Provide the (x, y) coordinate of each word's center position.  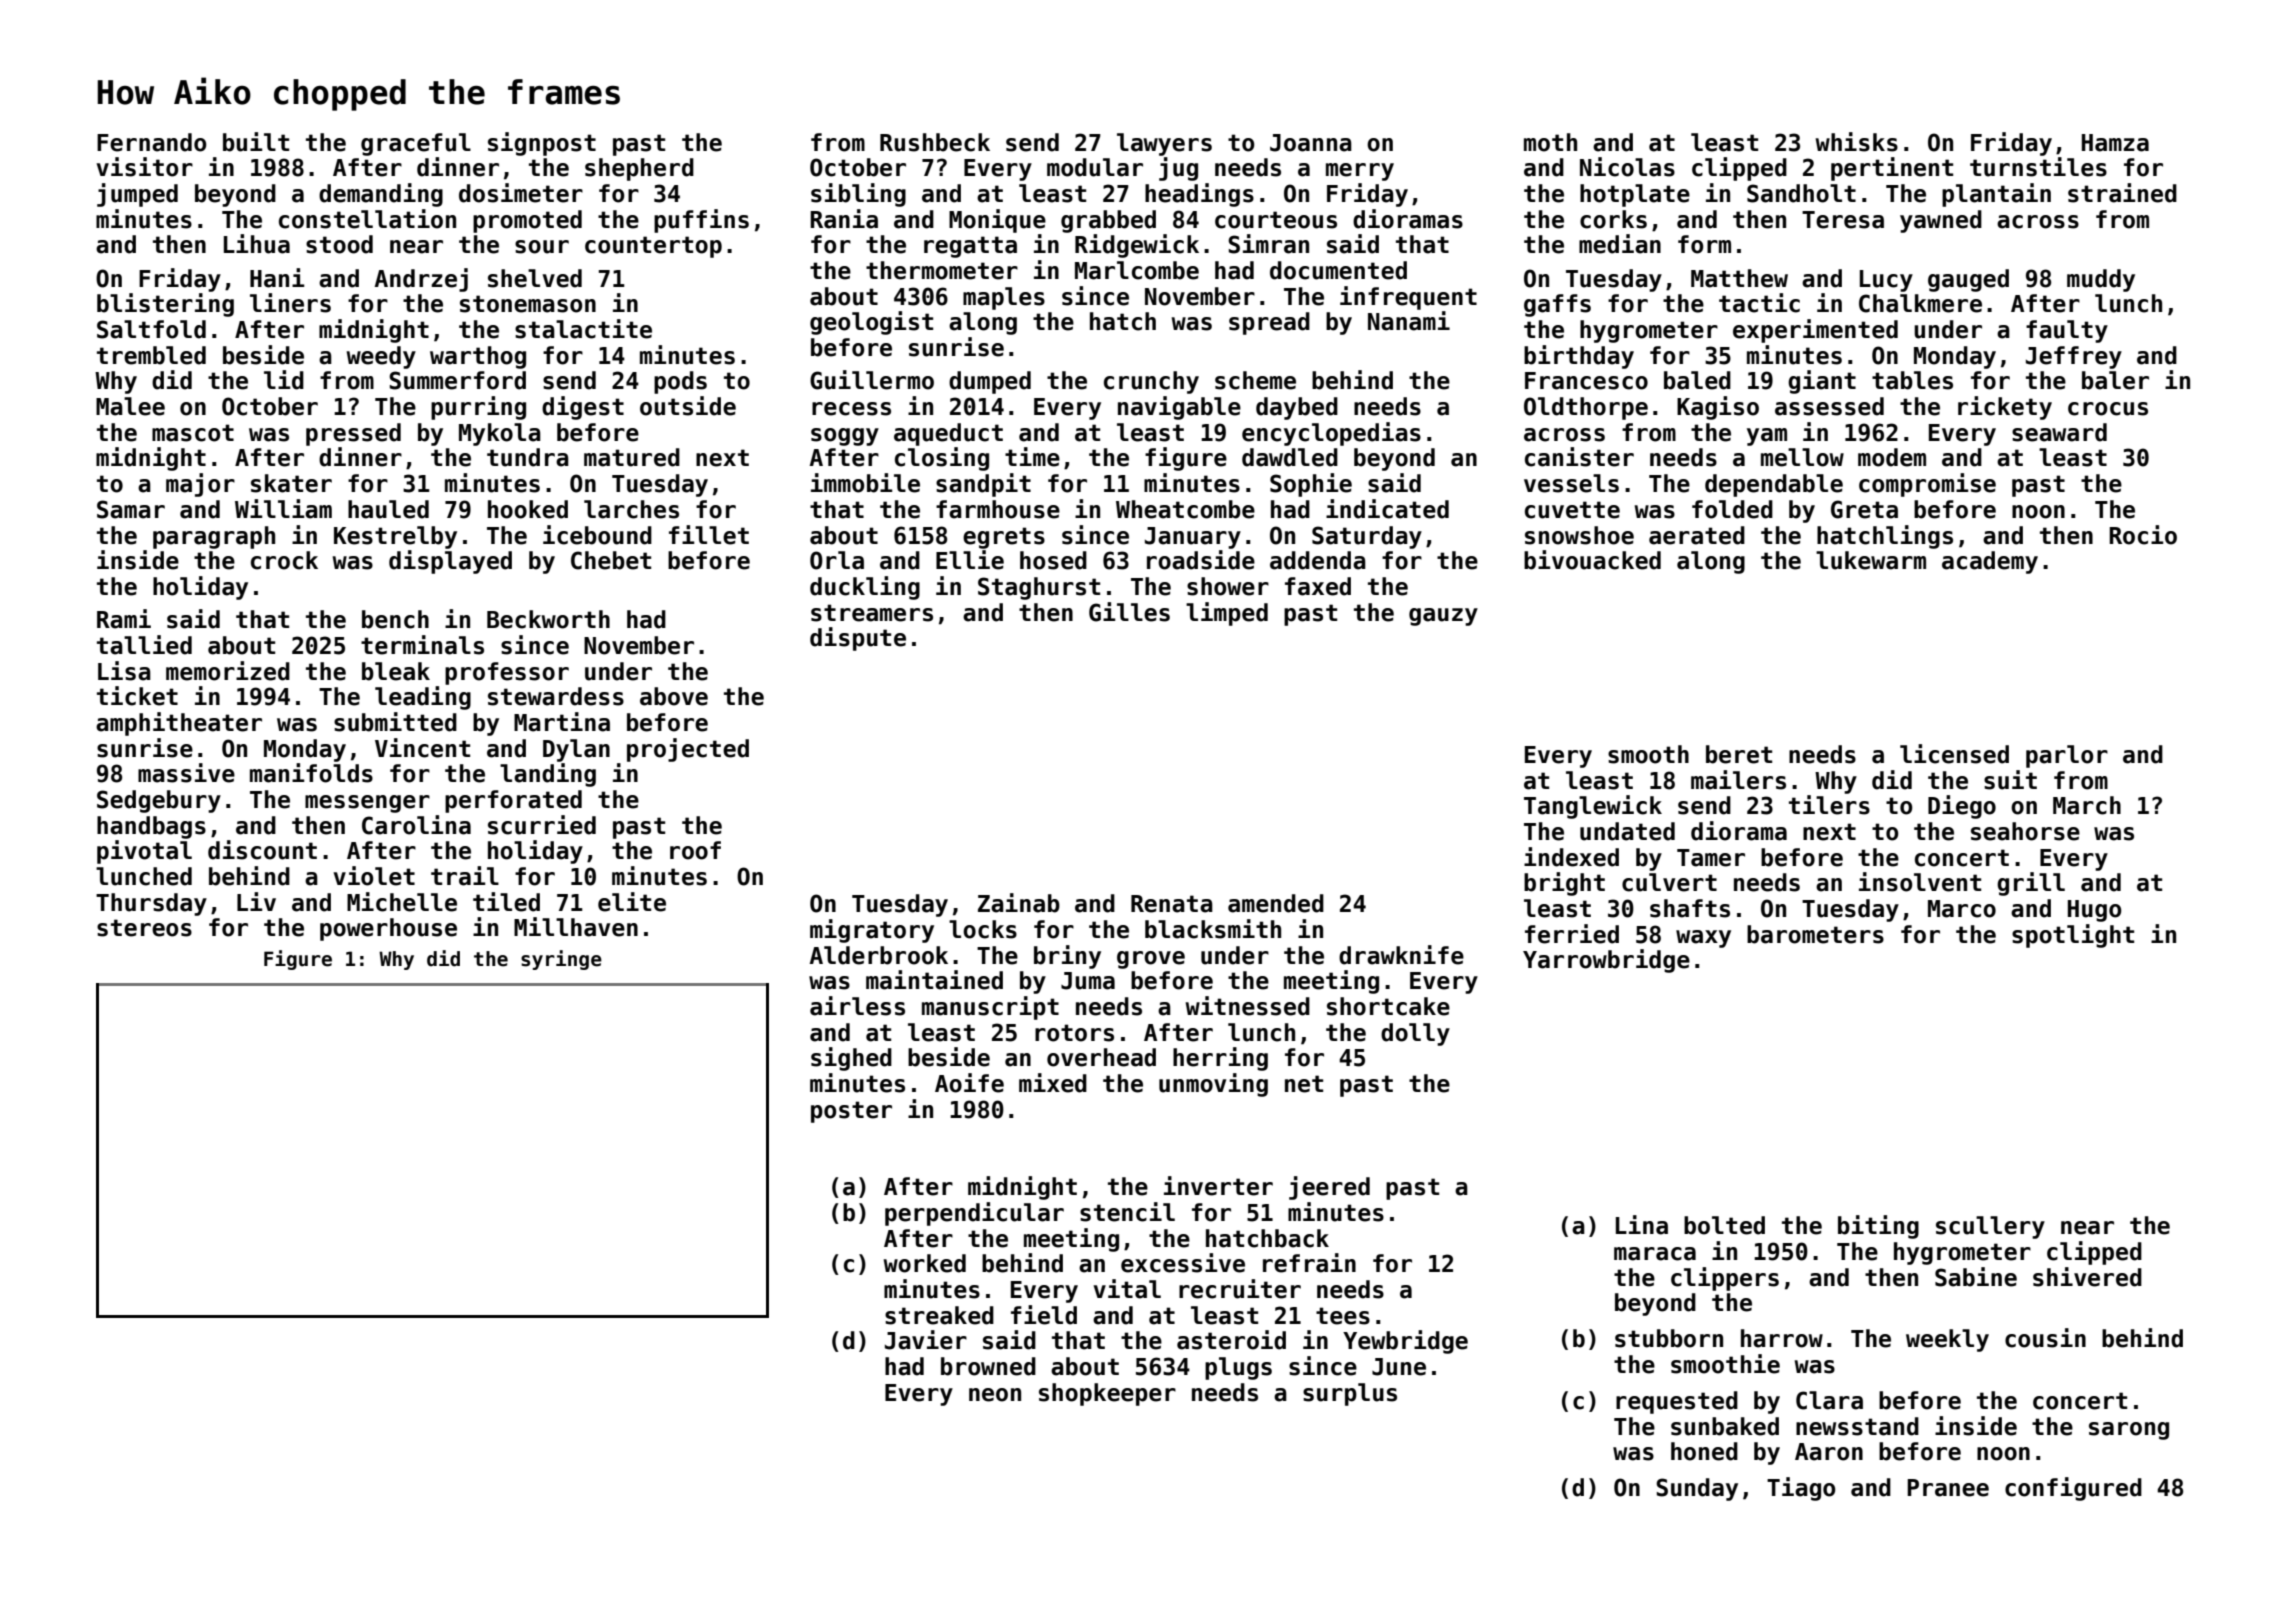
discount (262, 850)
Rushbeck (935, 142)
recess (851, 409)
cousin (2045, 1338)
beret (1739, 754)
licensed (1954, 754)
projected (688, 750)
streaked (939, 1315)
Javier (926, 1340)
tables (1912, 380)
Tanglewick (1593, 807)
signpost (542, 144)
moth (1550, 142)
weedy (381, 357)
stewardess (556, 696)
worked (925, 1263)
